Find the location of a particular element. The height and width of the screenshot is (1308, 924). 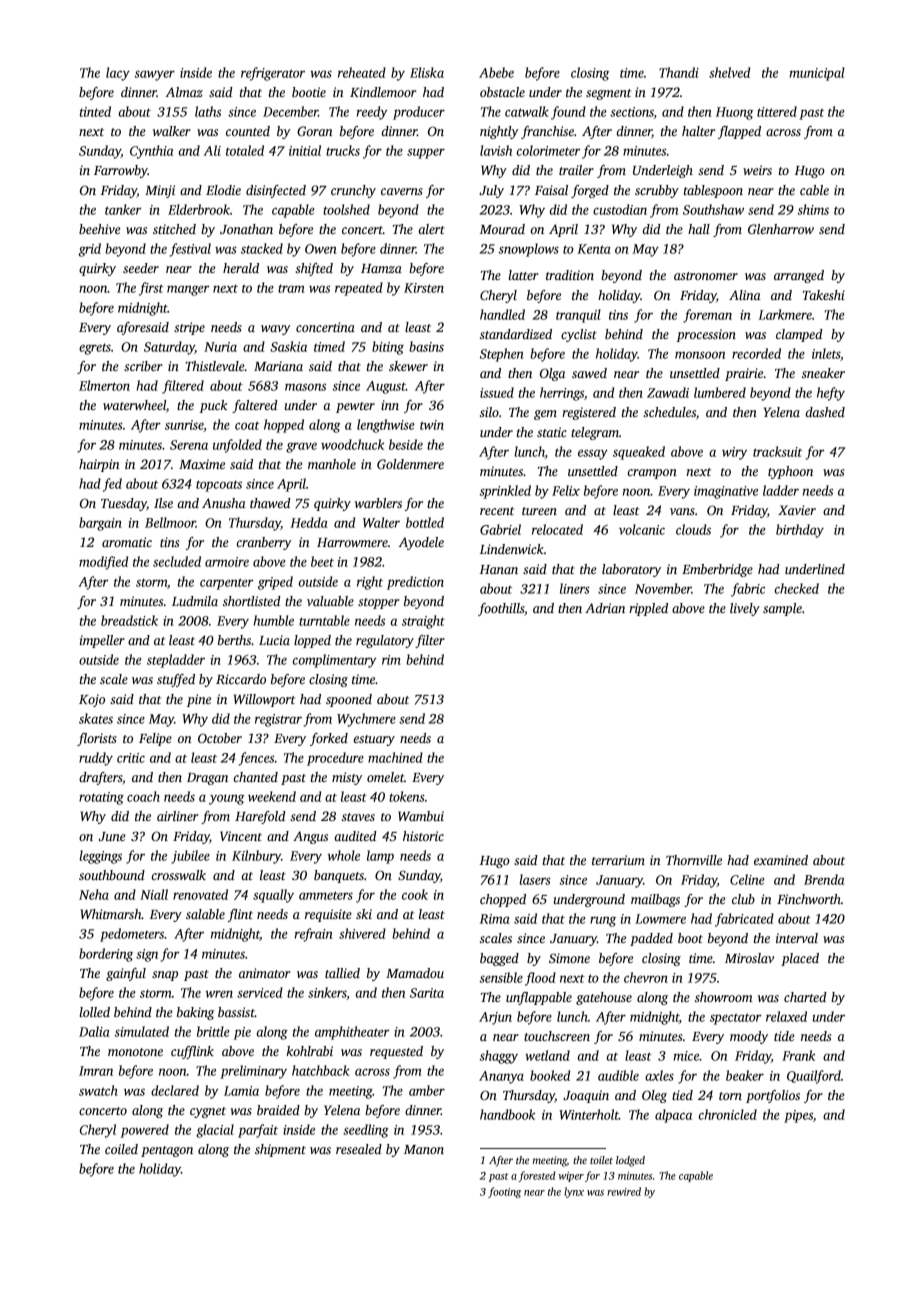

Sarita is located at coordinates (427, 993).
